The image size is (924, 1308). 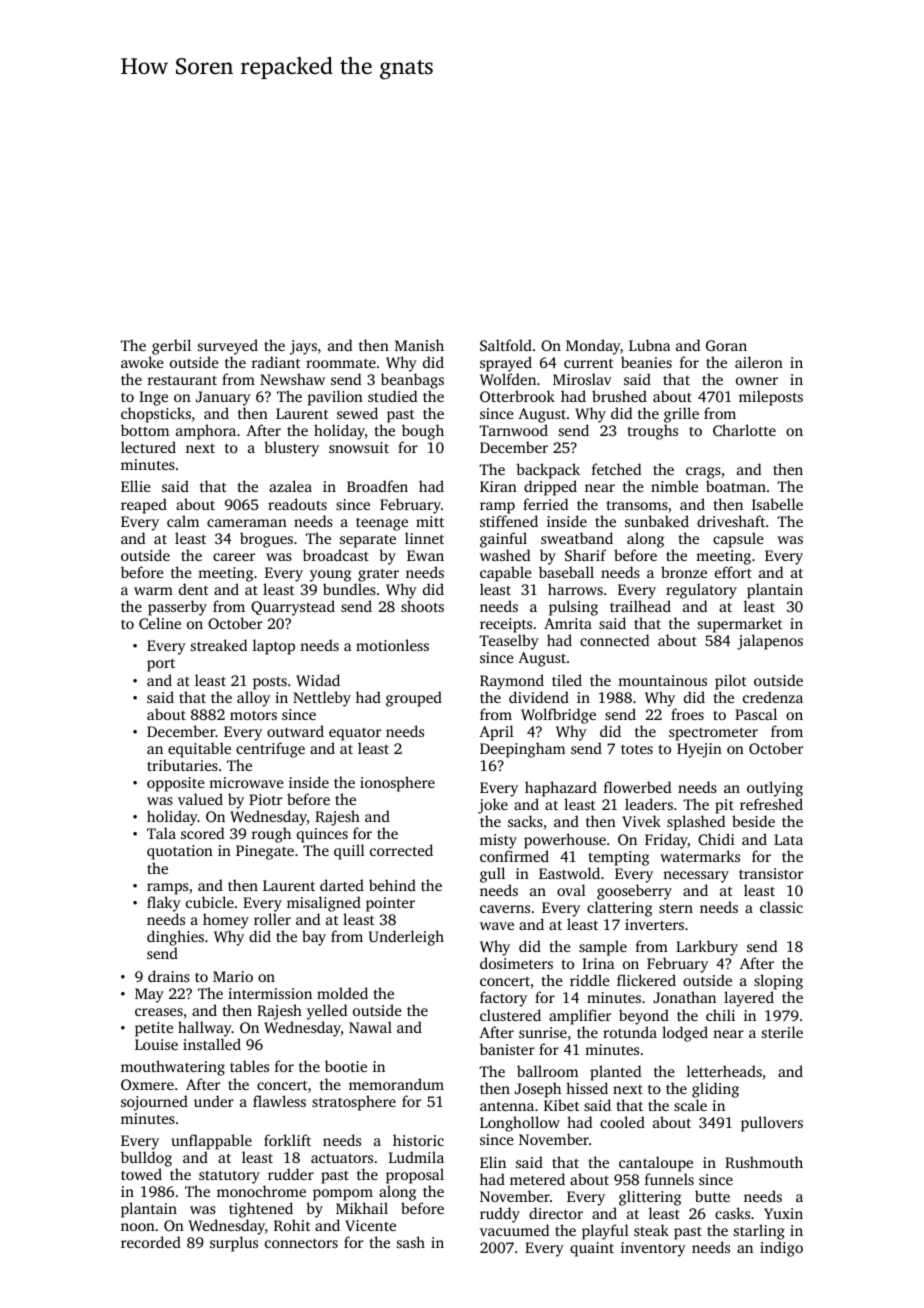 I want to click on tables, so click(x=249, y=1066).
